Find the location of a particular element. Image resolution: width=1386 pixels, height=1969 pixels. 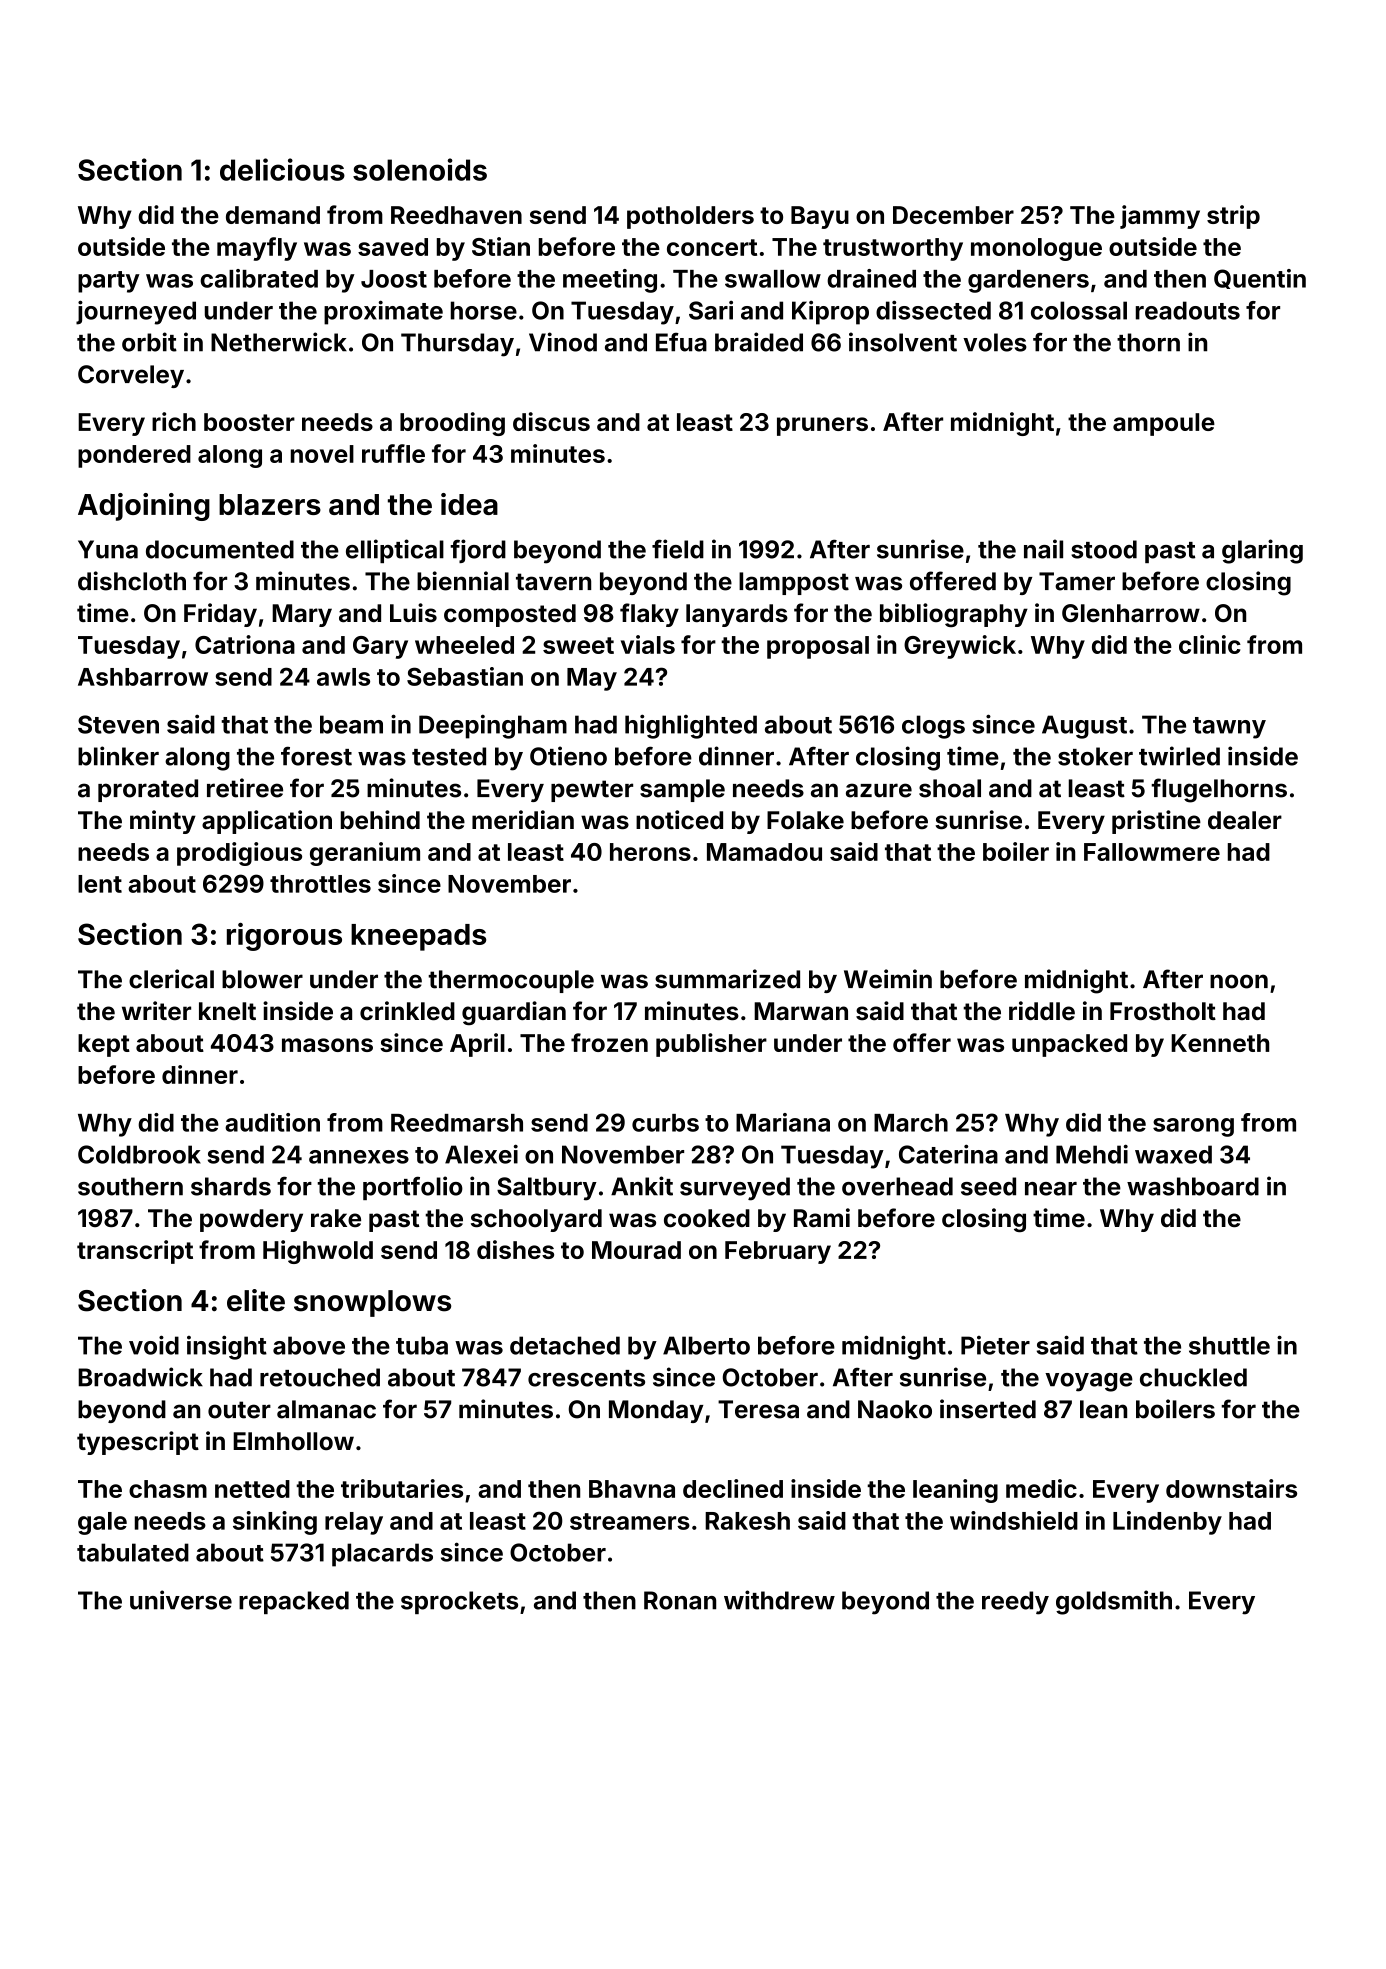

solenoids is located at coordinates (420, 169).
